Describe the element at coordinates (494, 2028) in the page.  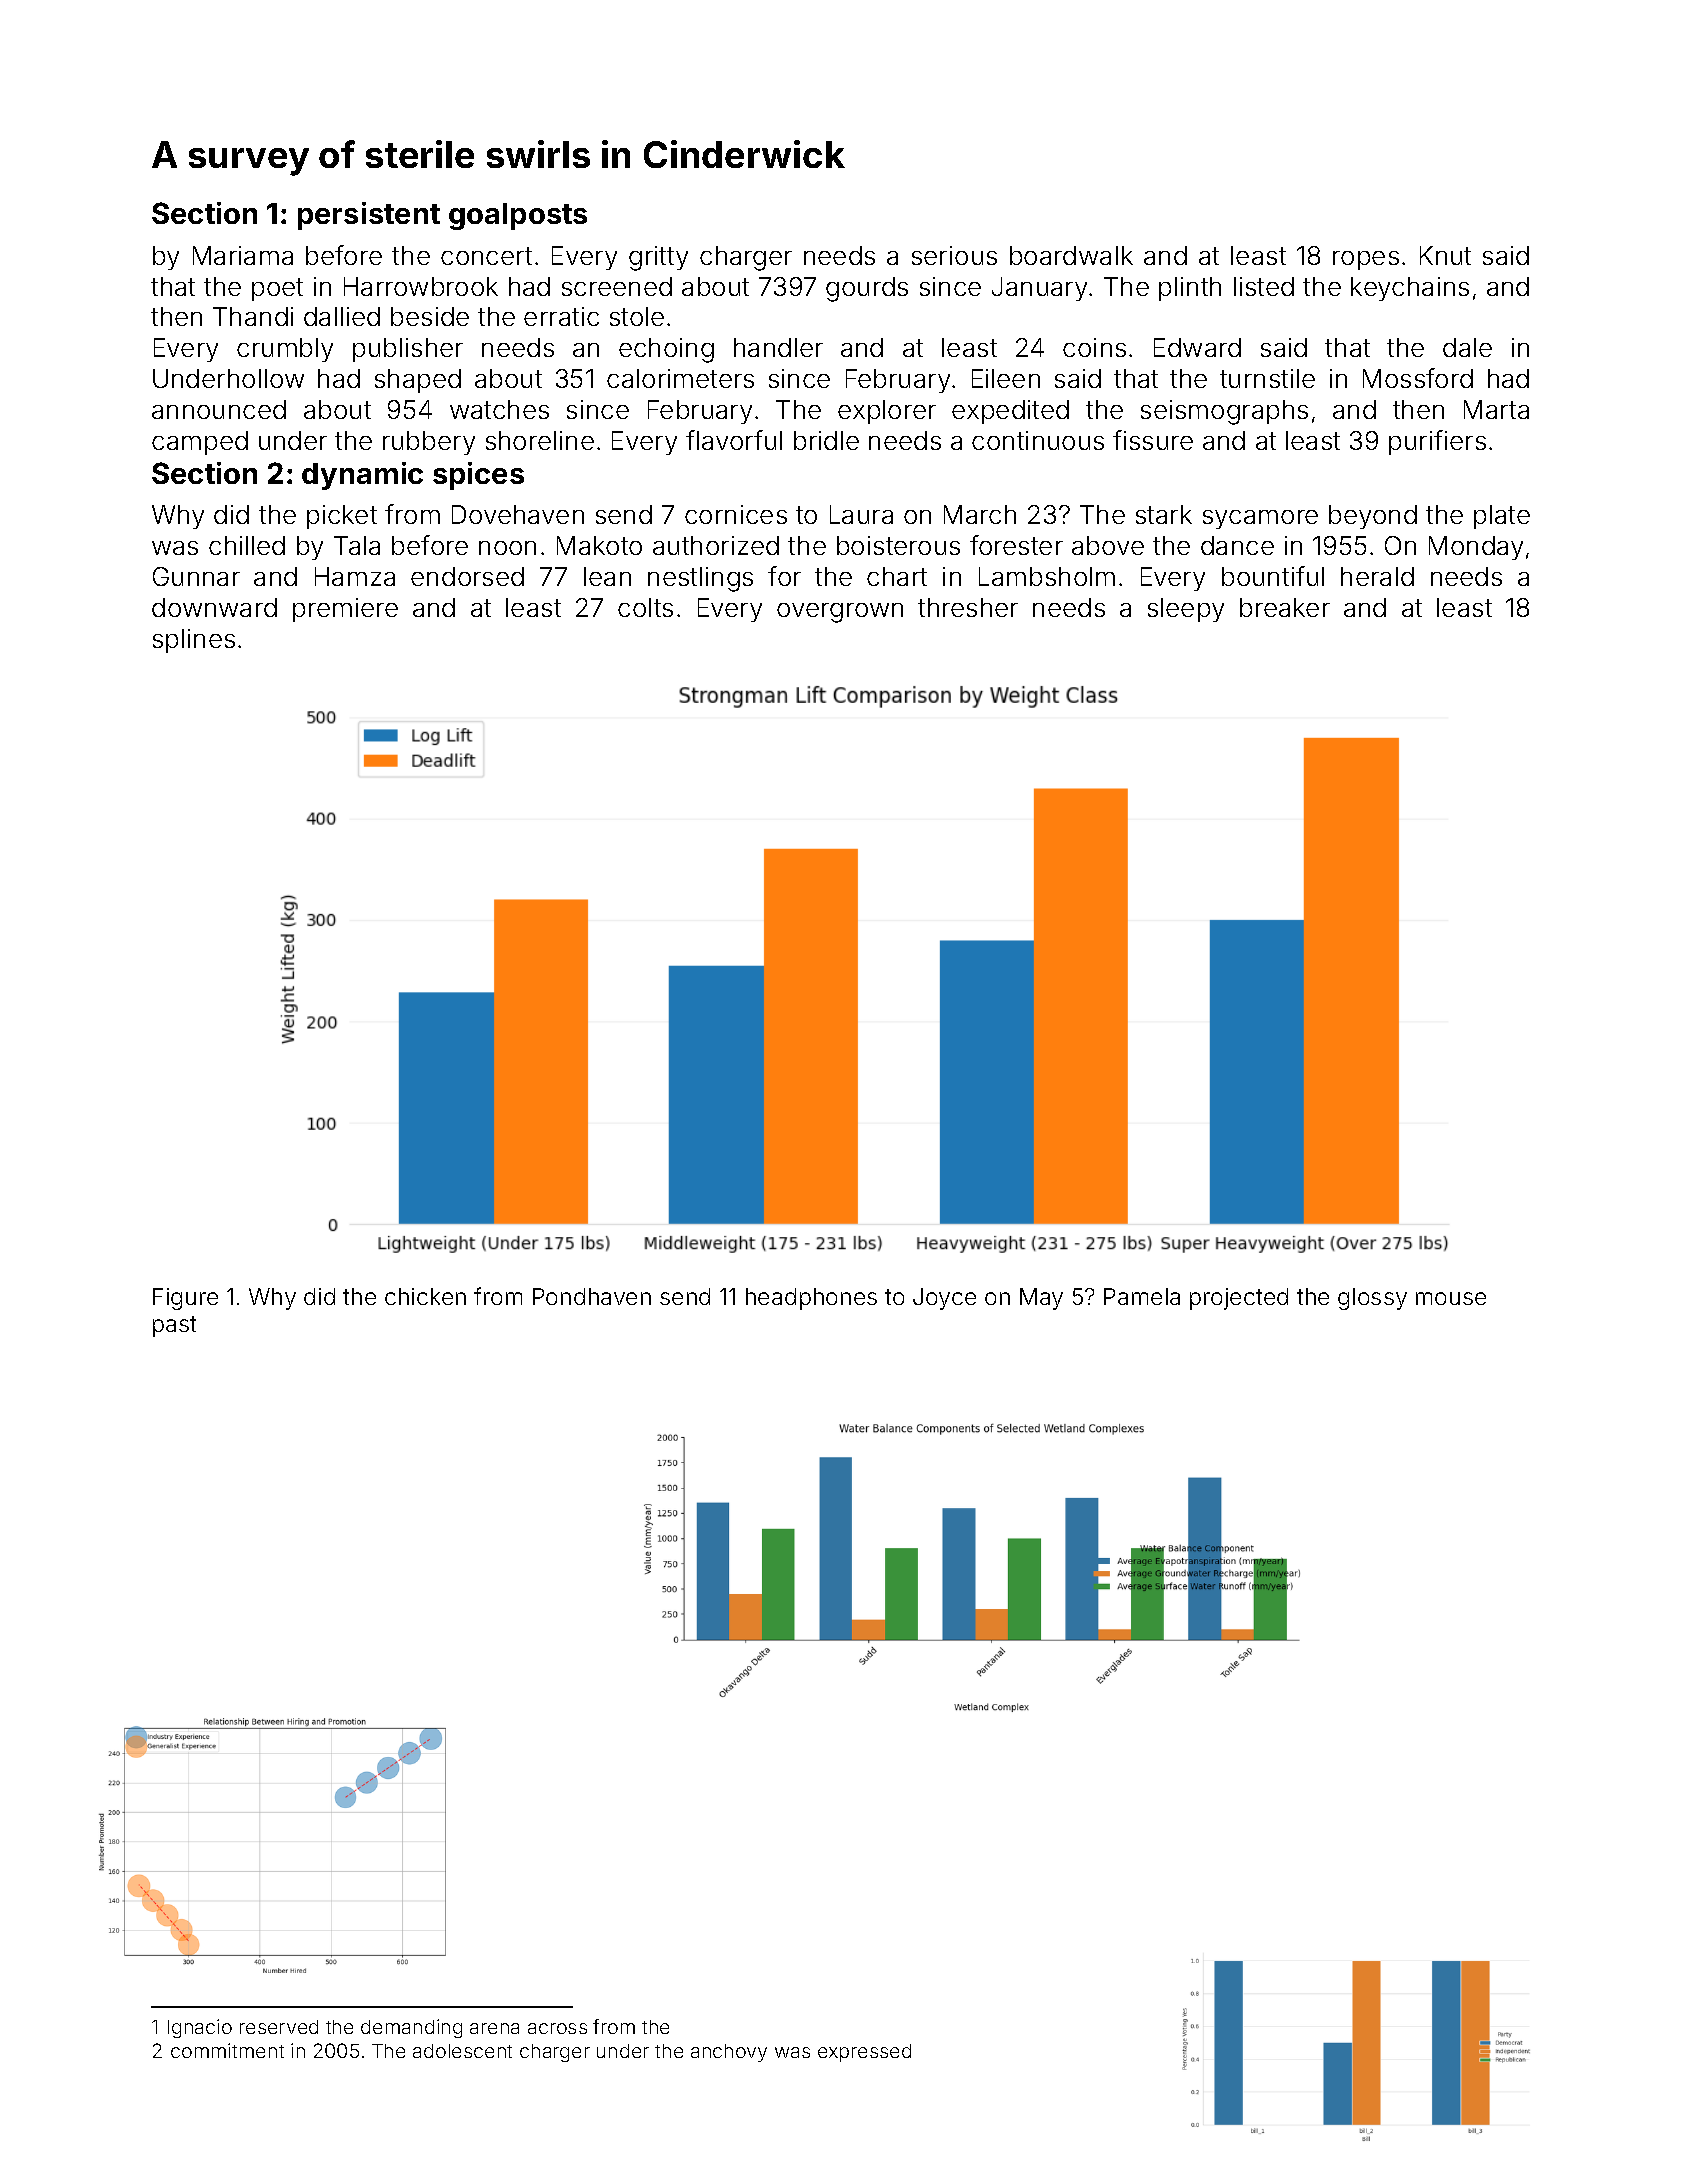
I see `arena` at that location.
